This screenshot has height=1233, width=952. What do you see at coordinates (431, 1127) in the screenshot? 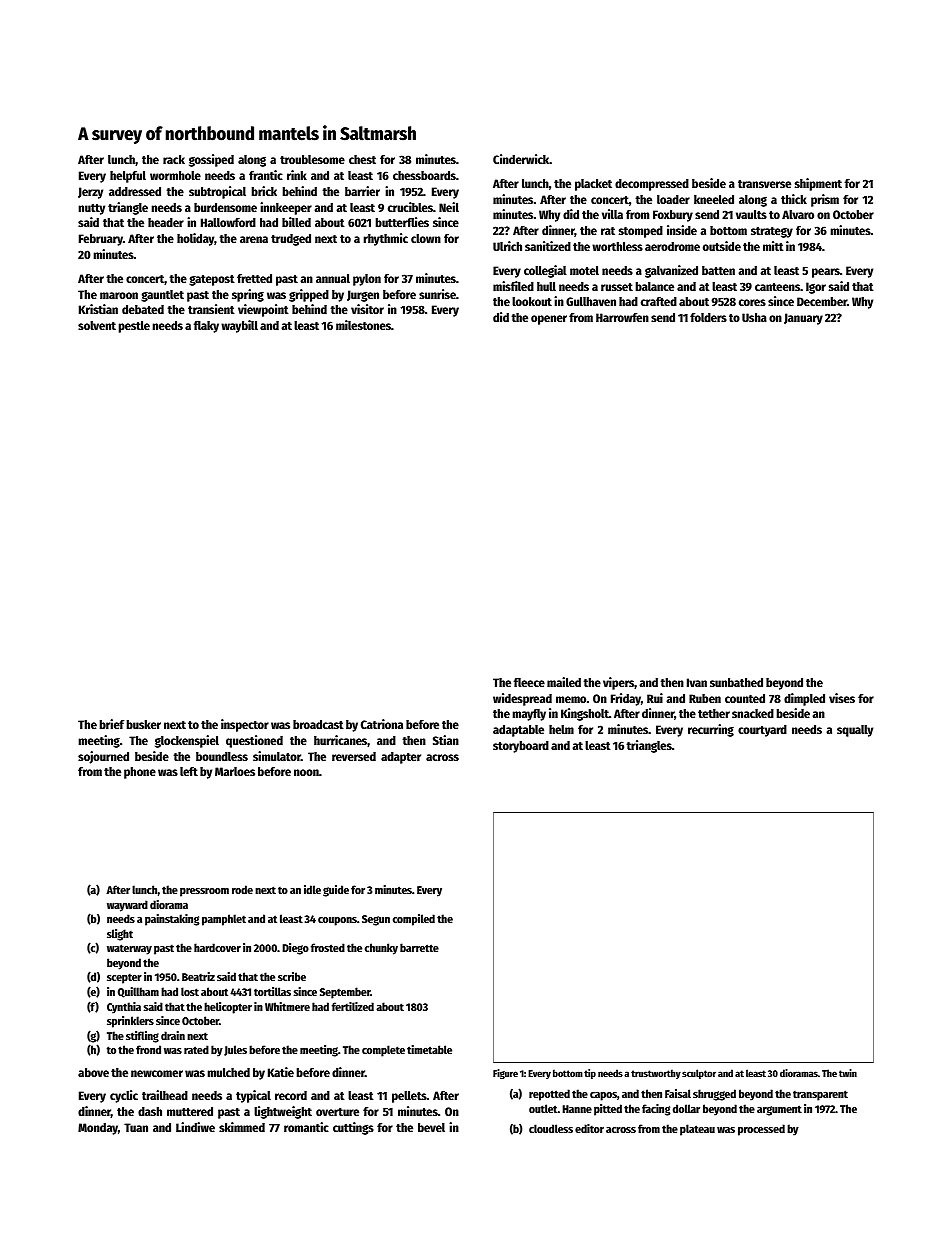
I see `bevel` at bounding box center [431, 1127].
